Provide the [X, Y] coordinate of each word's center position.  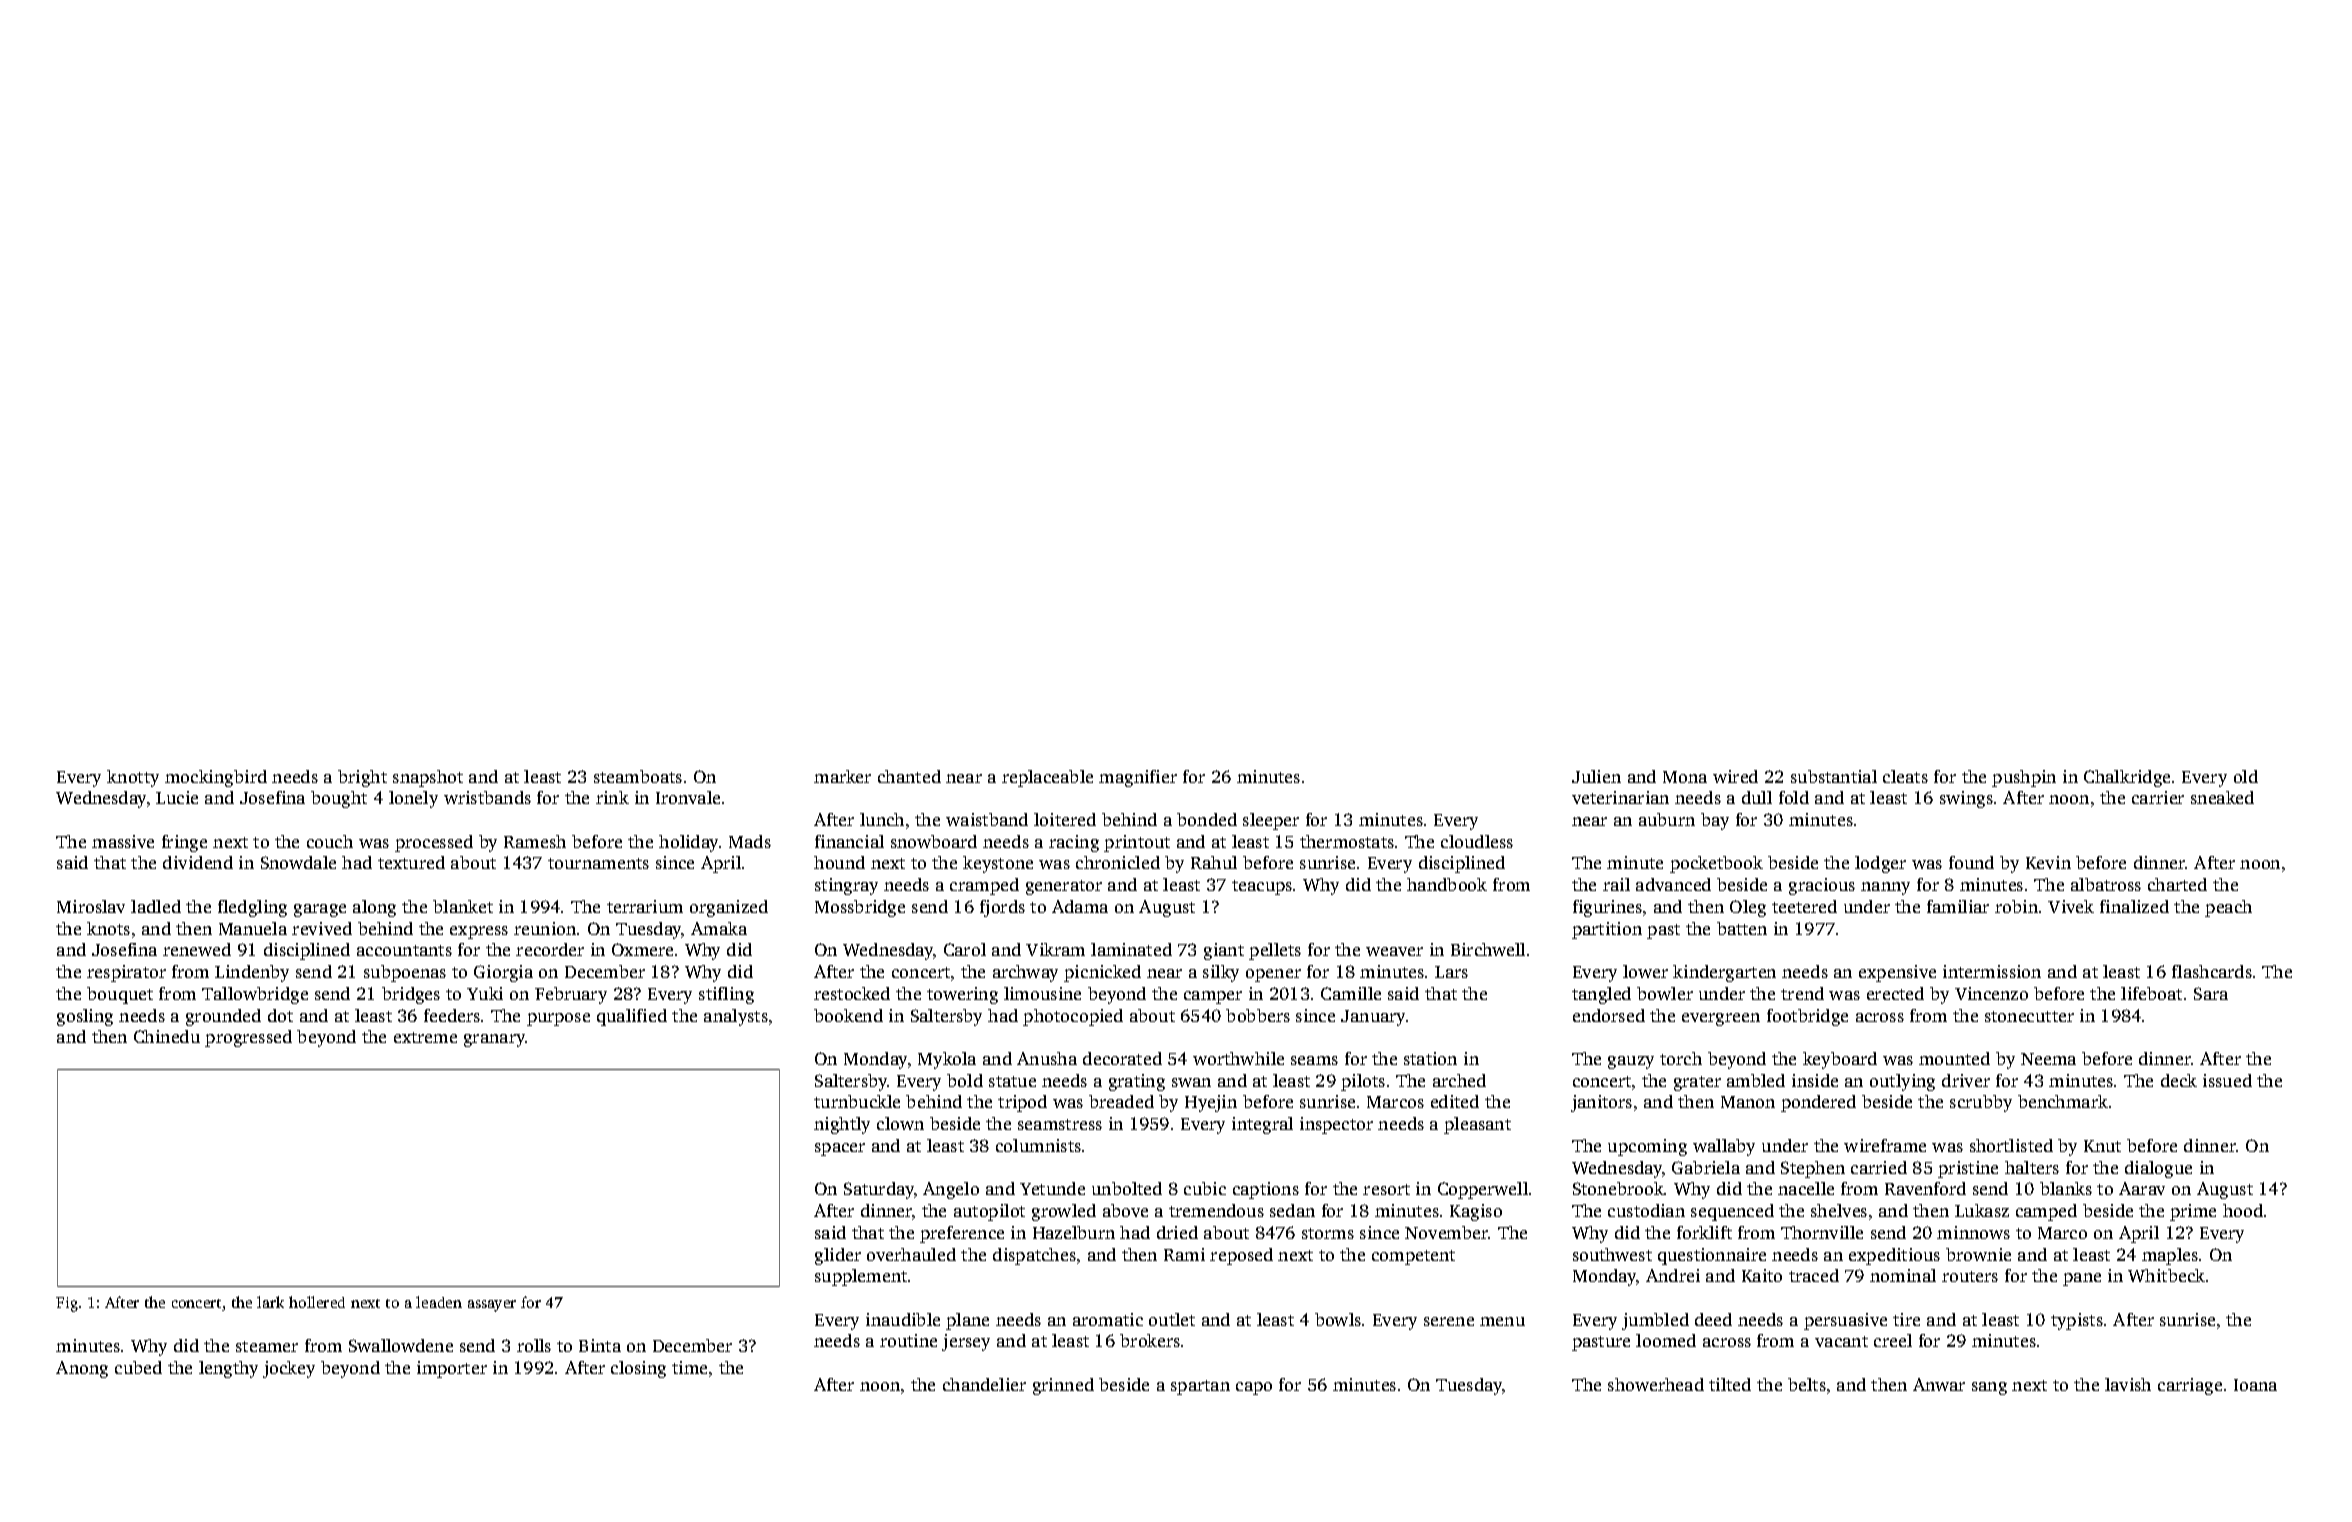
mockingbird [216, 778]
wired [1735, 776]
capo [1254, 1388]
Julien [1596, 776]
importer [452, 1369]
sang [1989, 1388]
